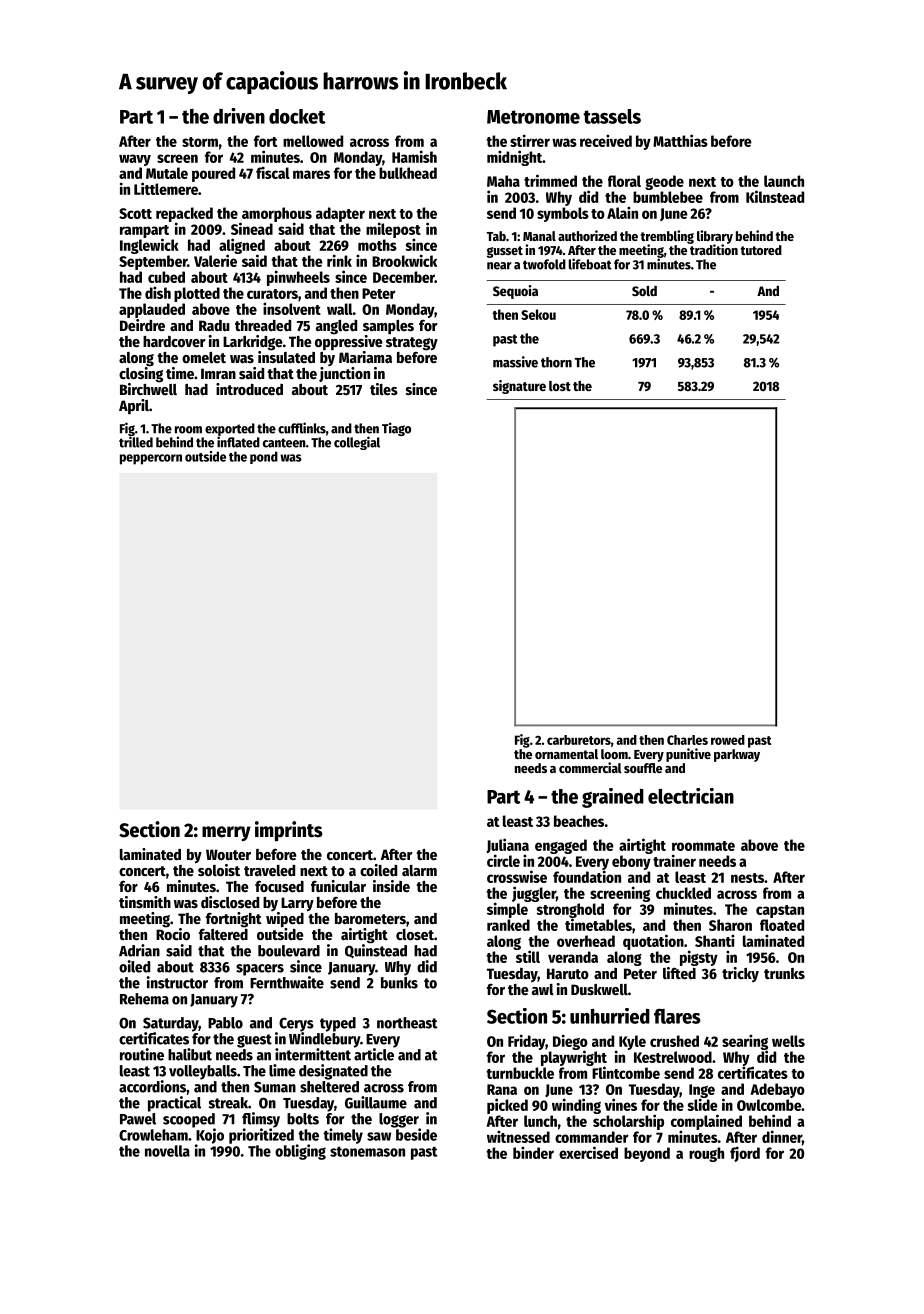 This image has width=924, height=1314. What do you see at coordinates (412, 344) in the image?
I see `strategy` at bounding box center [412, 344].
